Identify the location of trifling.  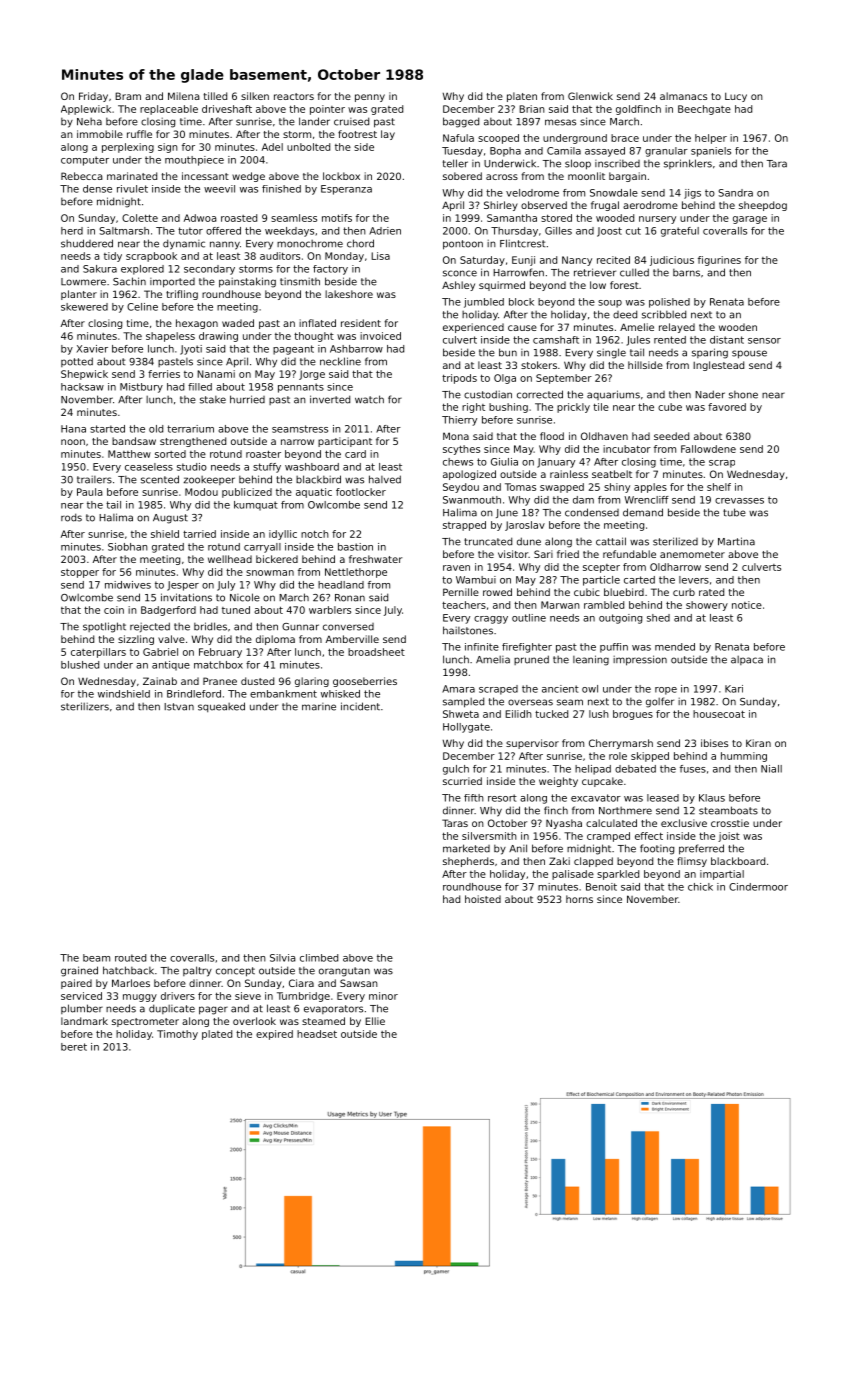
(182, 295).
